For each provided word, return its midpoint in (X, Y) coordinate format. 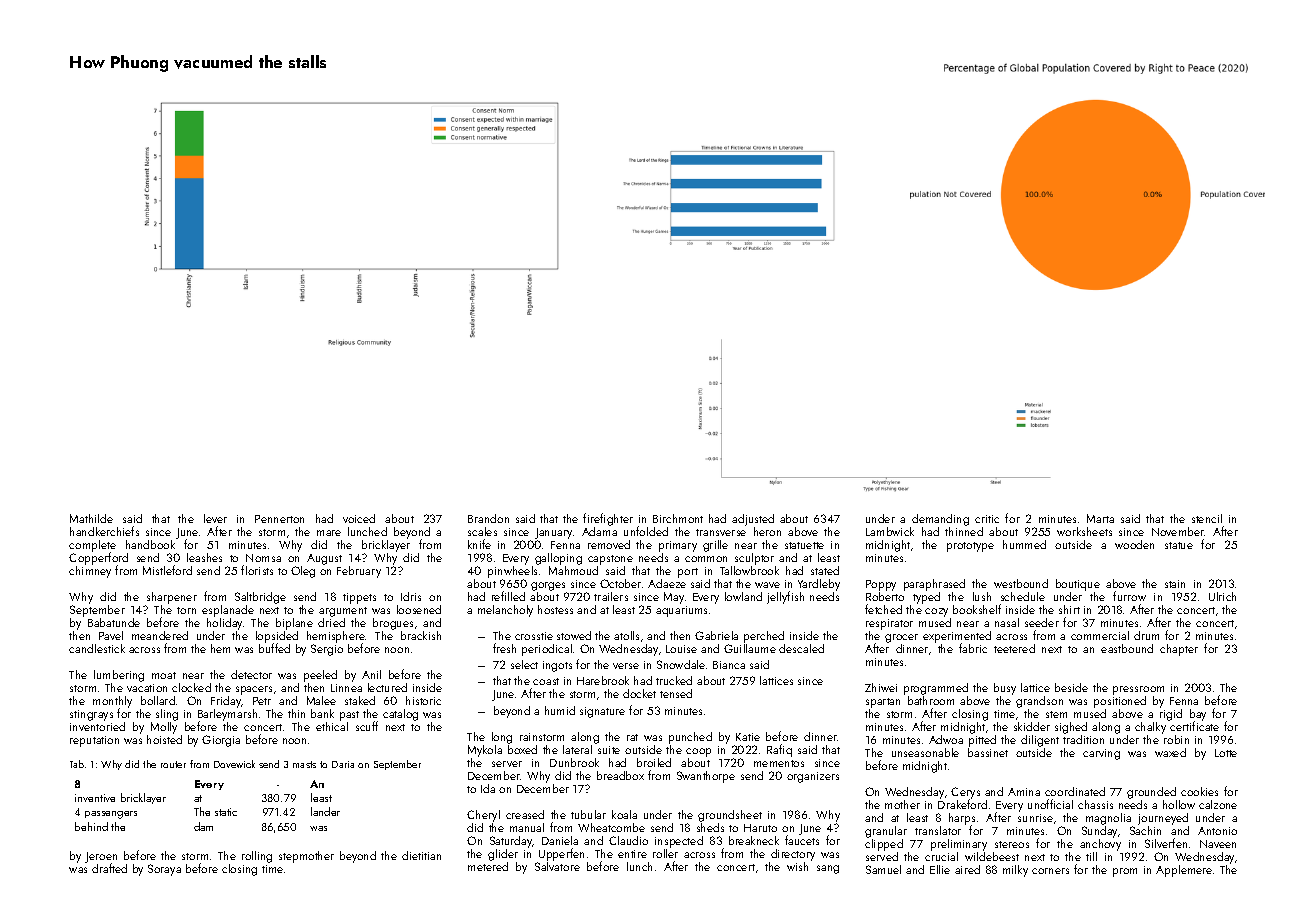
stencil (1207, 518)
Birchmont (678, 518)
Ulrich (1222, 596)
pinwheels (512, 572)
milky (1015, 871)
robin (1176, 739)
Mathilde (91, 518)
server (507, 764)
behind (91, 826)
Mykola (485, 751)
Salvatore (557, 866)
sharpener (172, 598)
